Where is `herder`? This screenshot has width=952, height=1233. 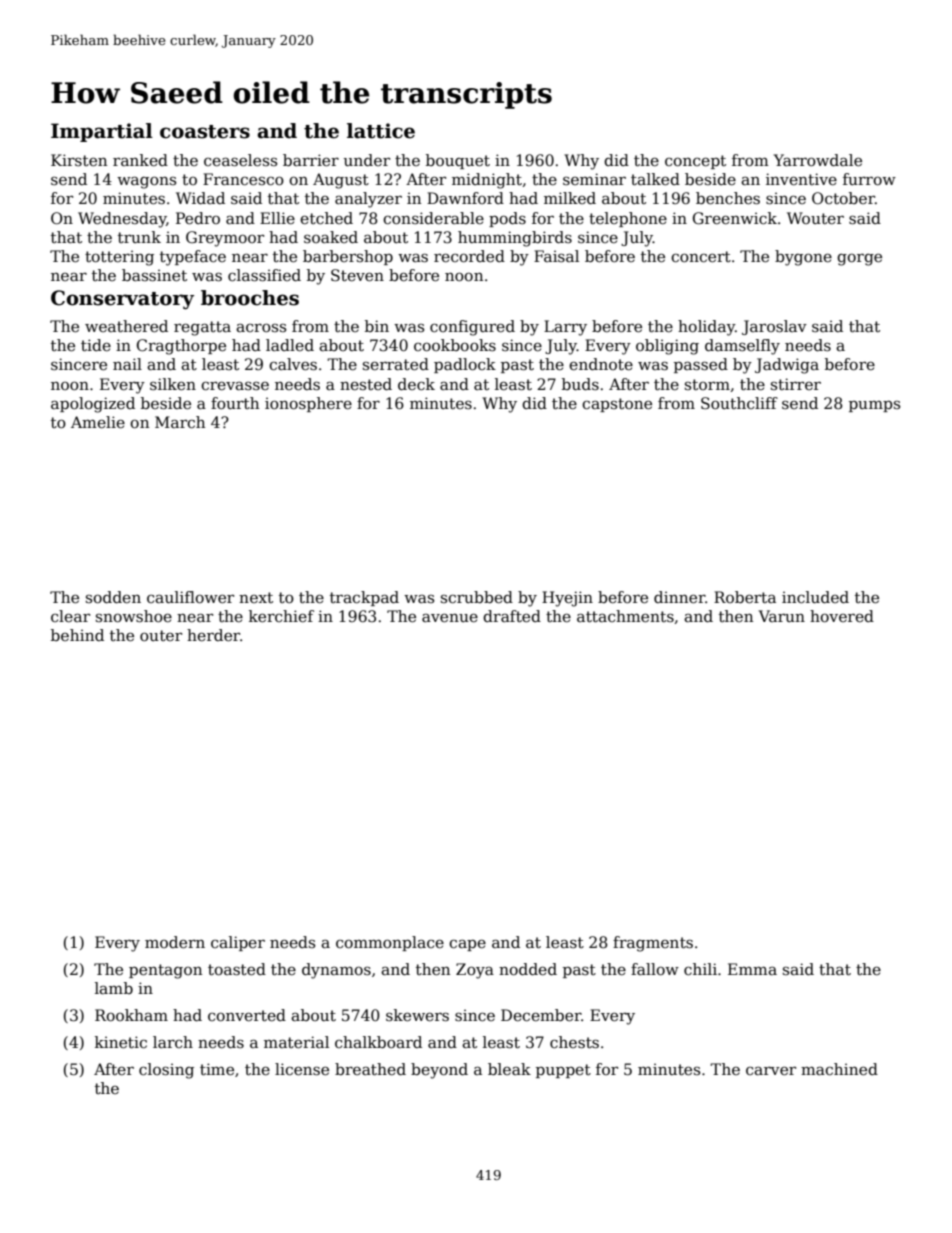
herder is located at coordinates (213, 635).
